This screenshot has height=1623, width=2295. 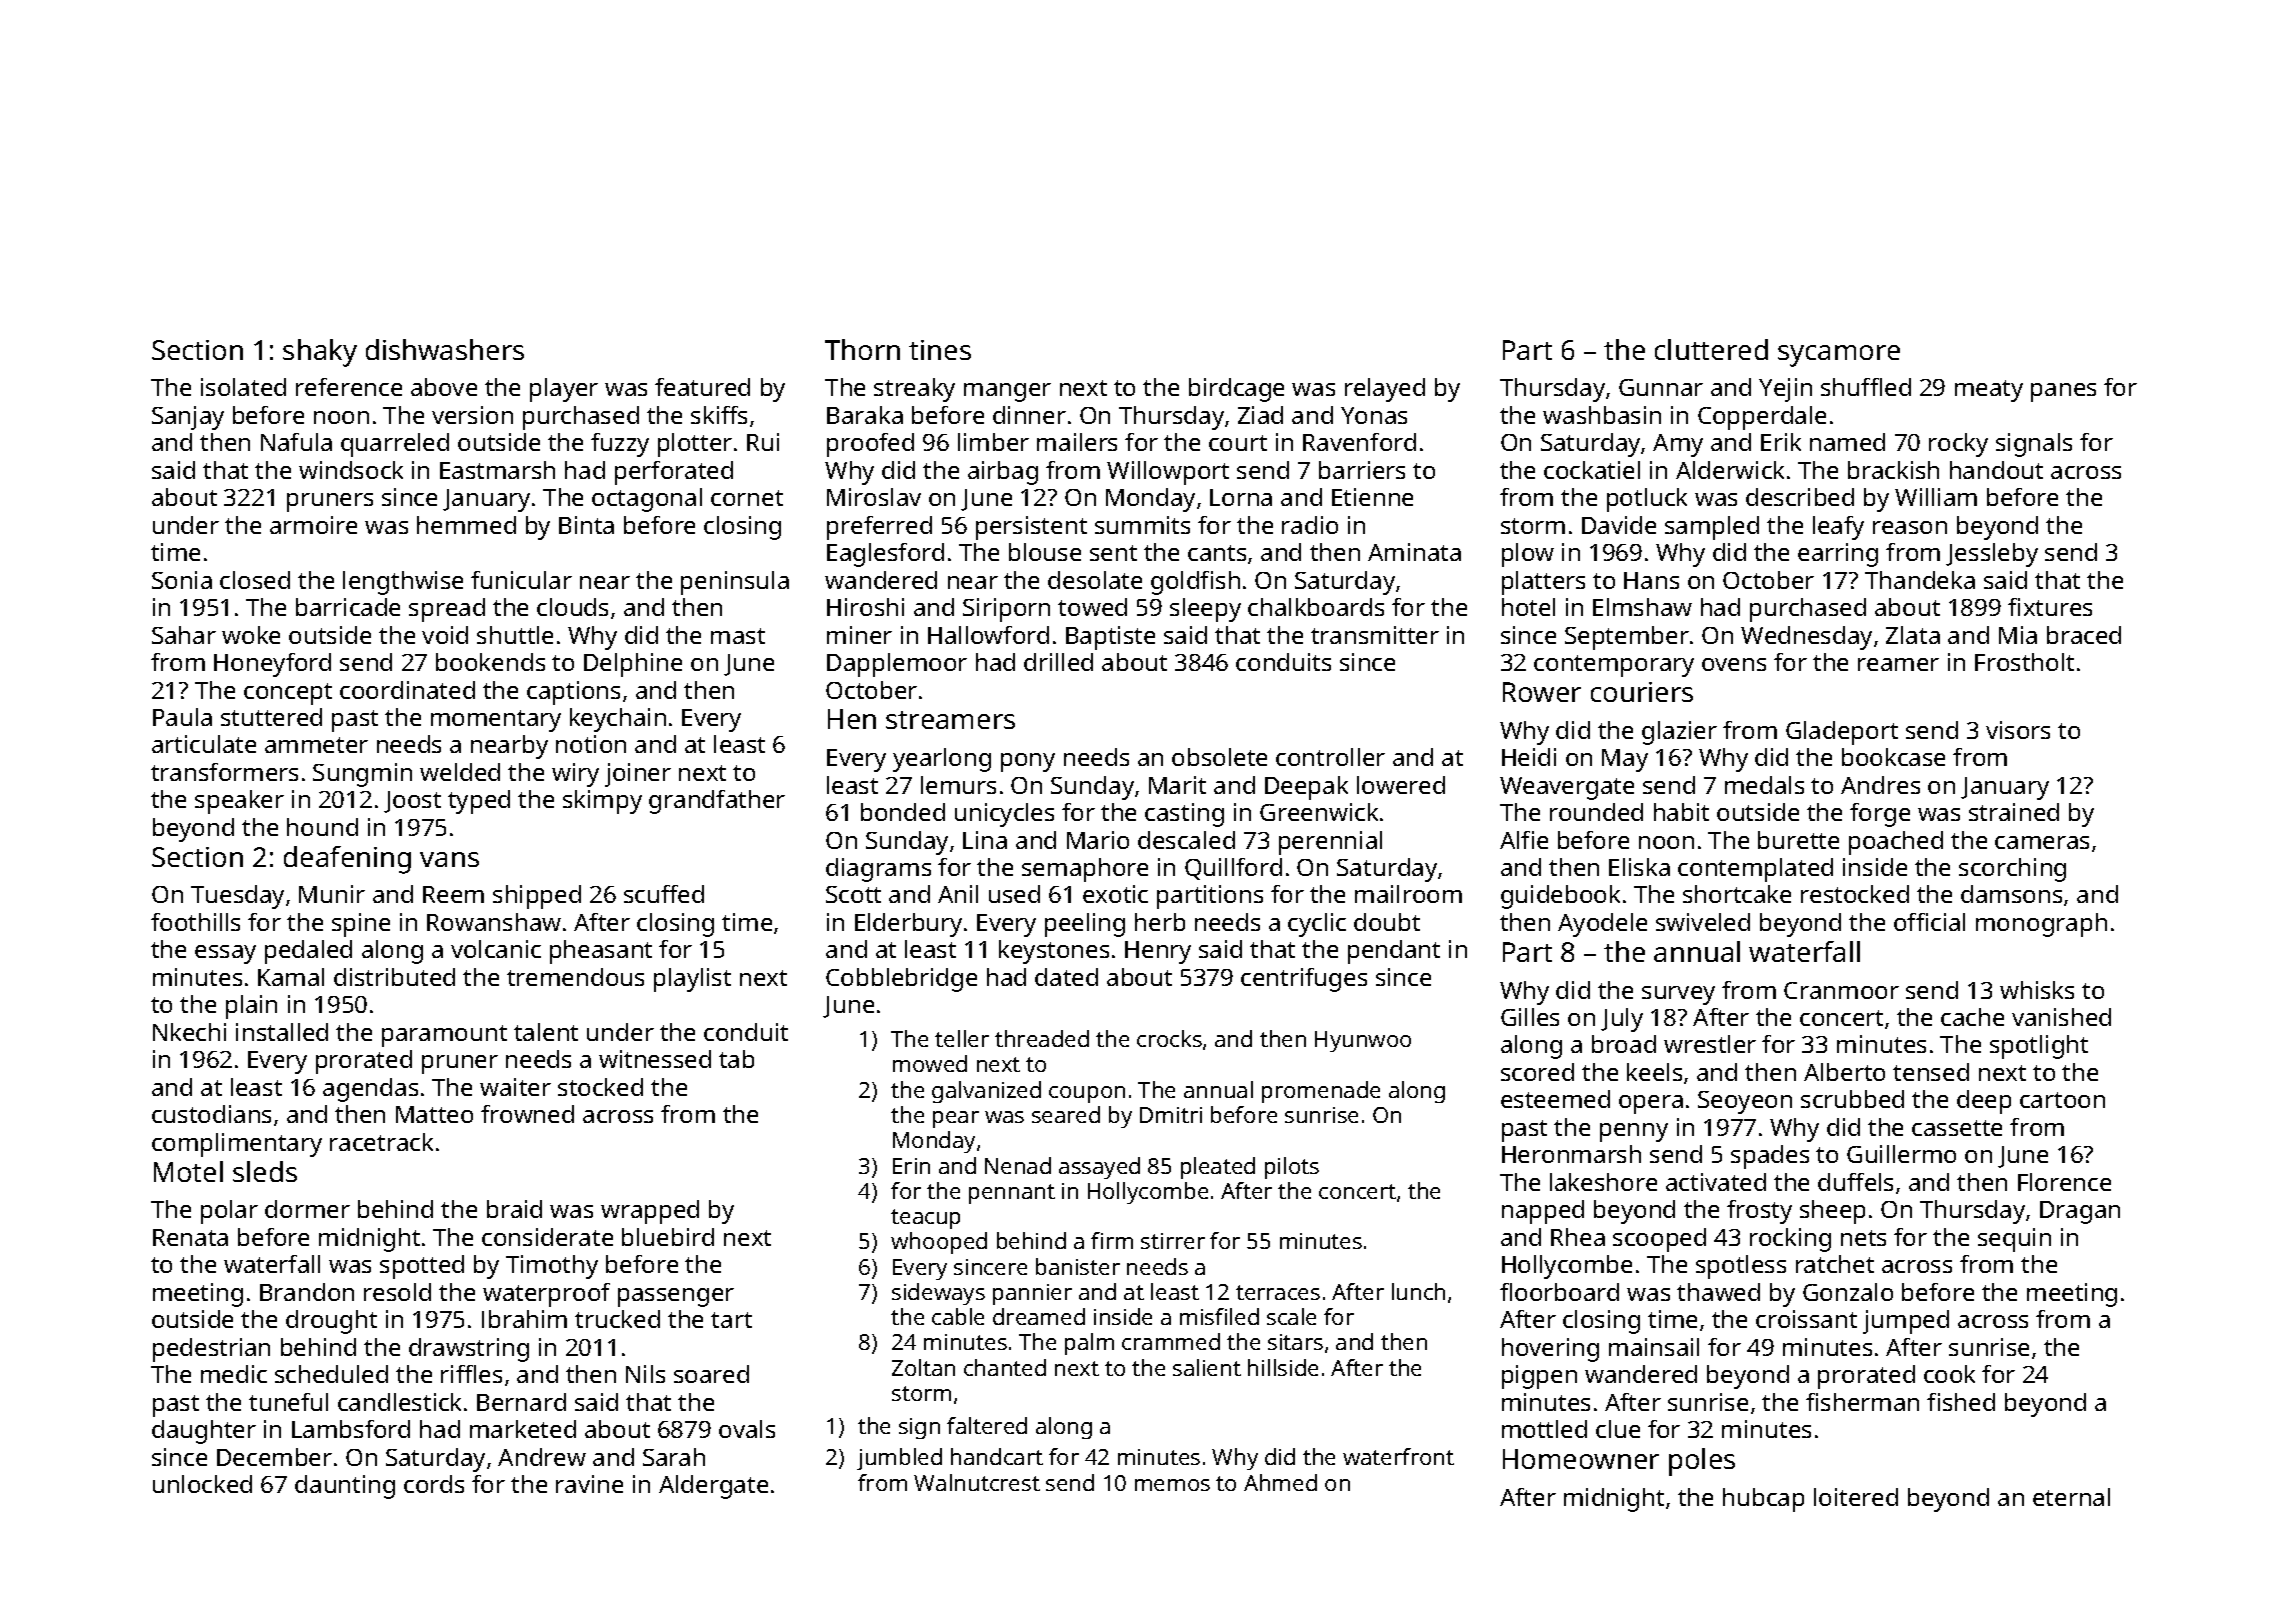 What do you see at coordinates (1173, 1241) in the screenshot?
I see `stirrer` at bounding box center [1173, 1241].
